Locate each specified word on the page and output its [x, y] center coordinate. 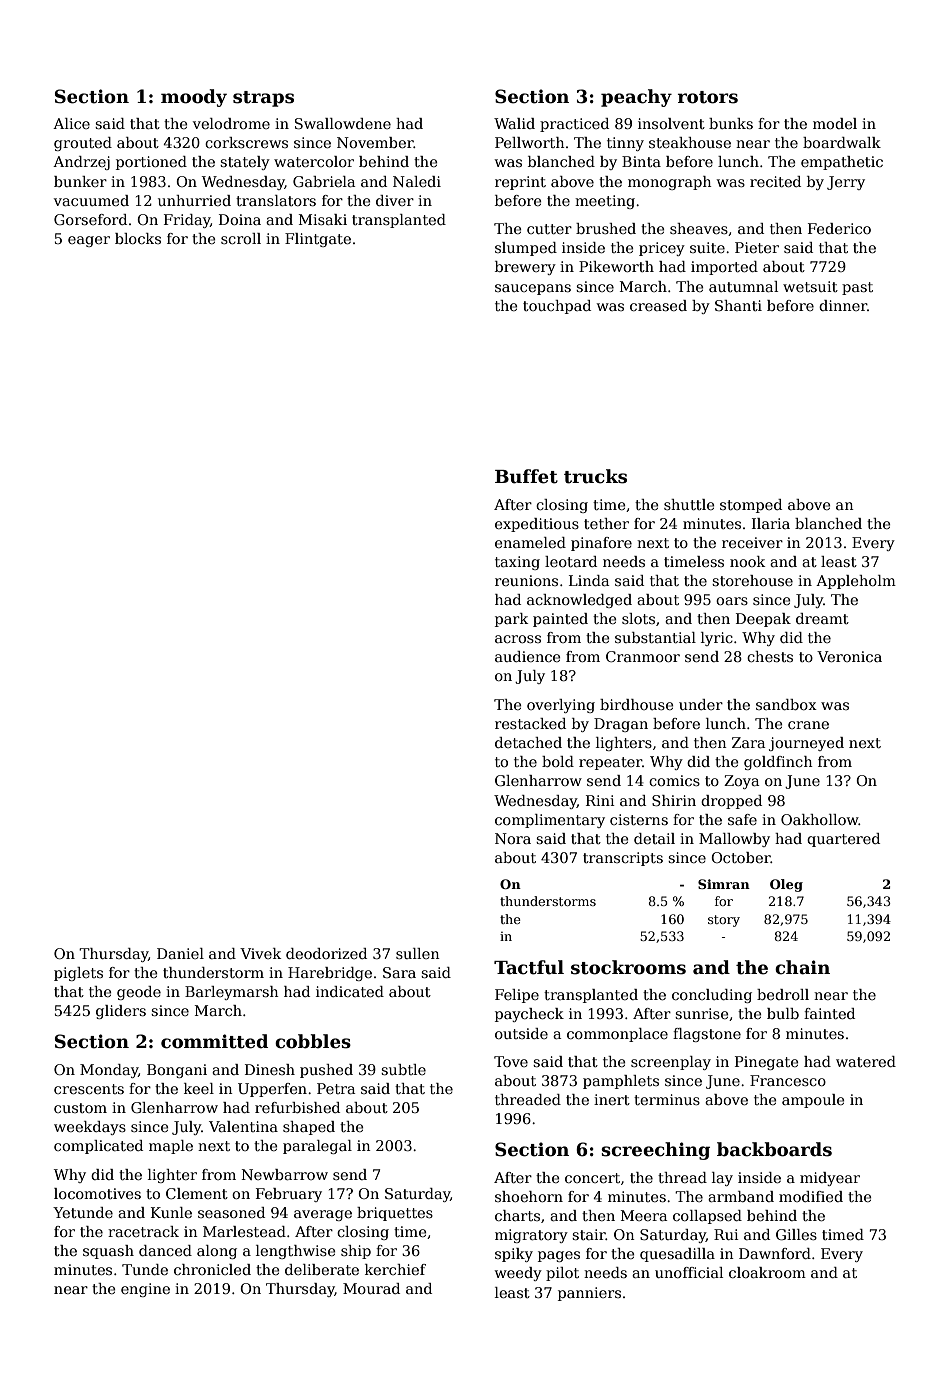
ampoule [813, 1101]
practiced [574, 125]
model [835, 123]
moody [194, 98]
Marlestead [244, 1231]
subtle [403, 1069]
